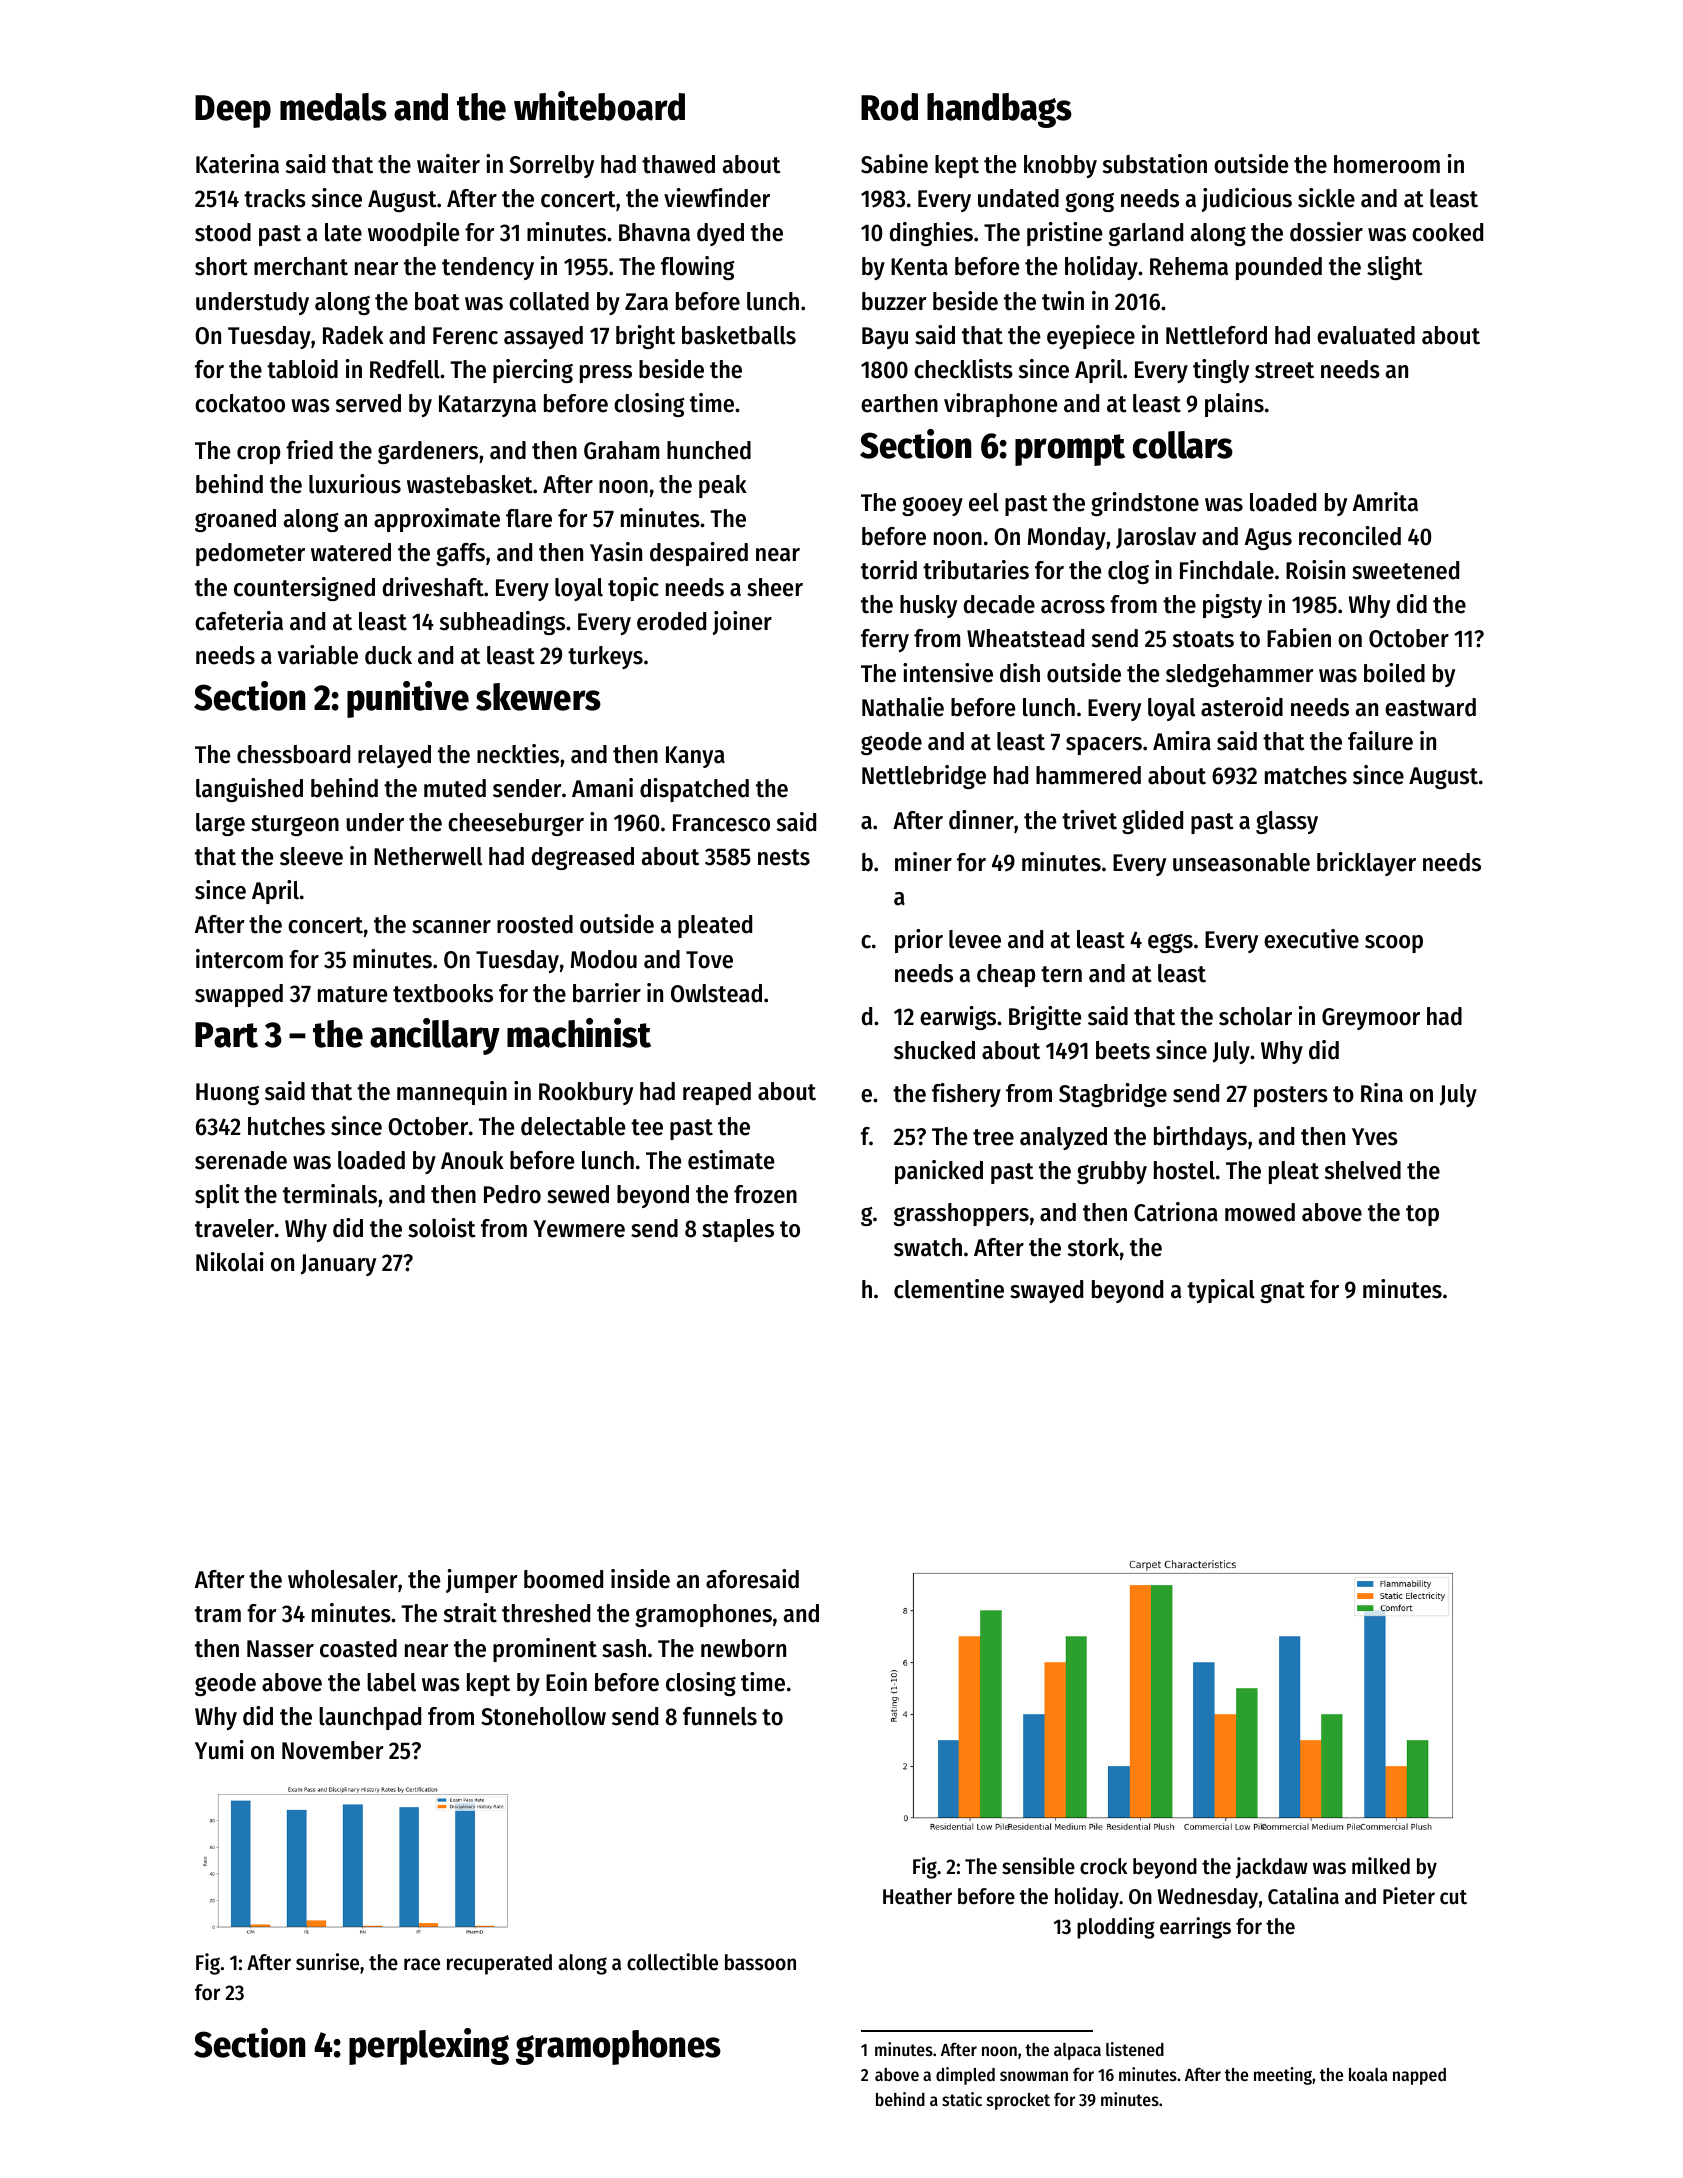 The image size is (1683, 2178). I want to click on Sorrelby, so click(552, 166).
